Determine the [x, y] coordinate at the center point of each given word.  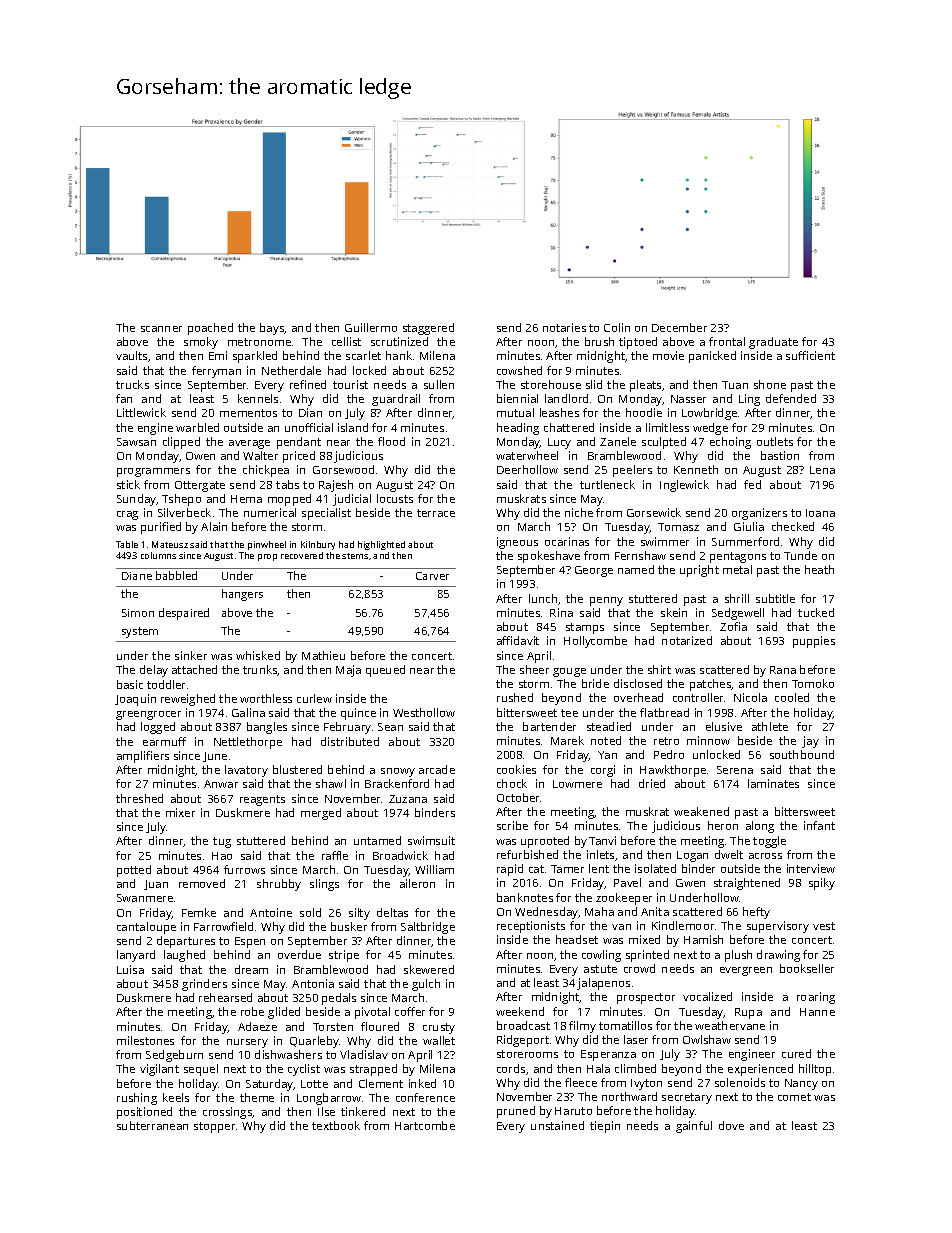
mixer [180, 812]
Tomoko [813, 683]
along [760, 827]
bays [272, 329]
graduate [773, 343]
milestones [145, 1040]
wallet [439, 1040]
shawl [331, 783]
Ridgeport [523, 1041]
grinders [204, 985]
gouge [569, 672]
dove [731, 1125]
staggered [428, 329]
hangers [242, 595]
